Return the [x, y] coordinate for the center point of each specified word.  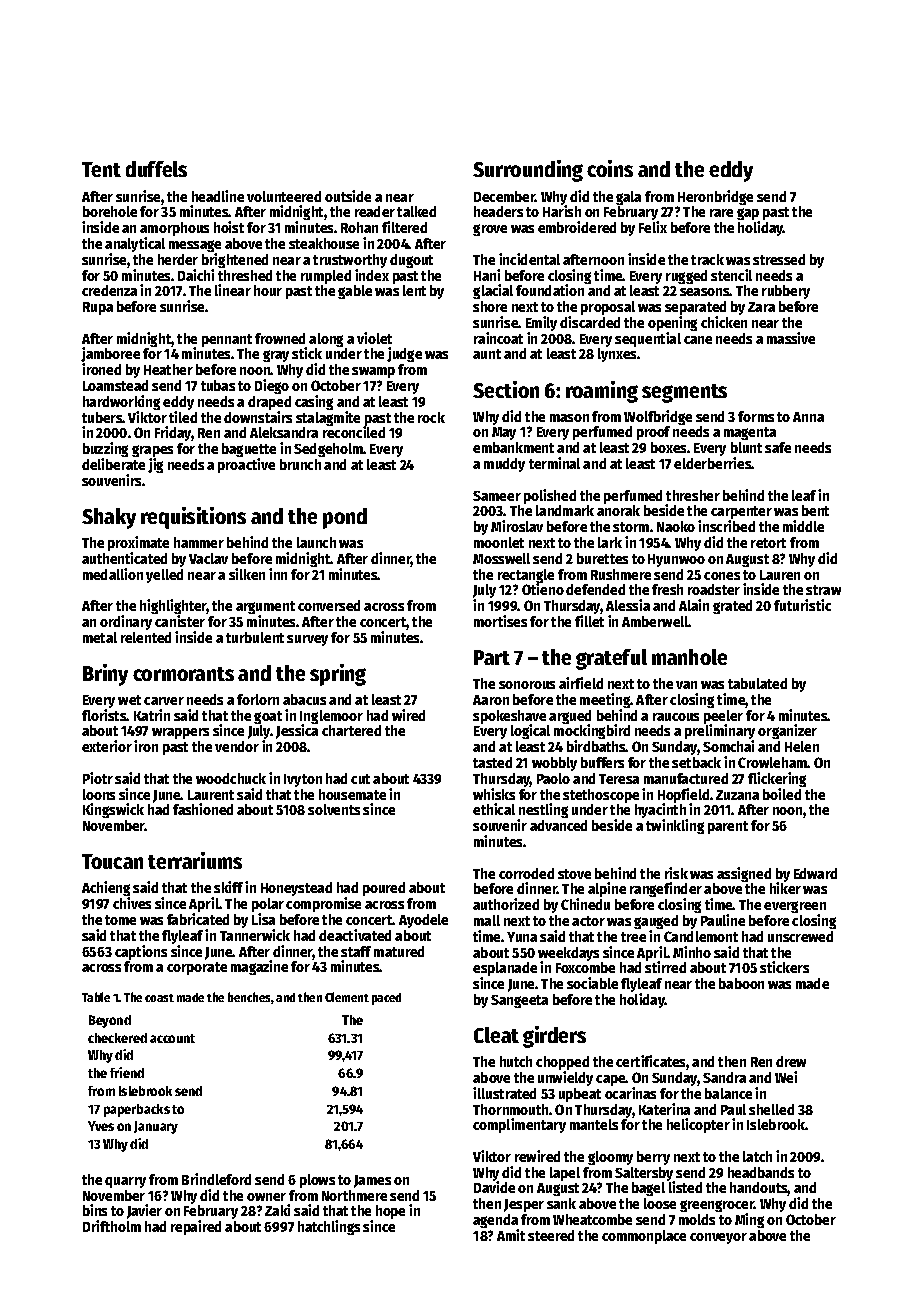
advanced [558, 825]
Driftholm [112, 1226]
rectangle [526, 576]
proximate [138, 543]
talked [416, 211]
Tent [101, 169]
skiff [228, 887]
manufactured [686, 778]
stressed [779, 259]
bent [815, 510]
